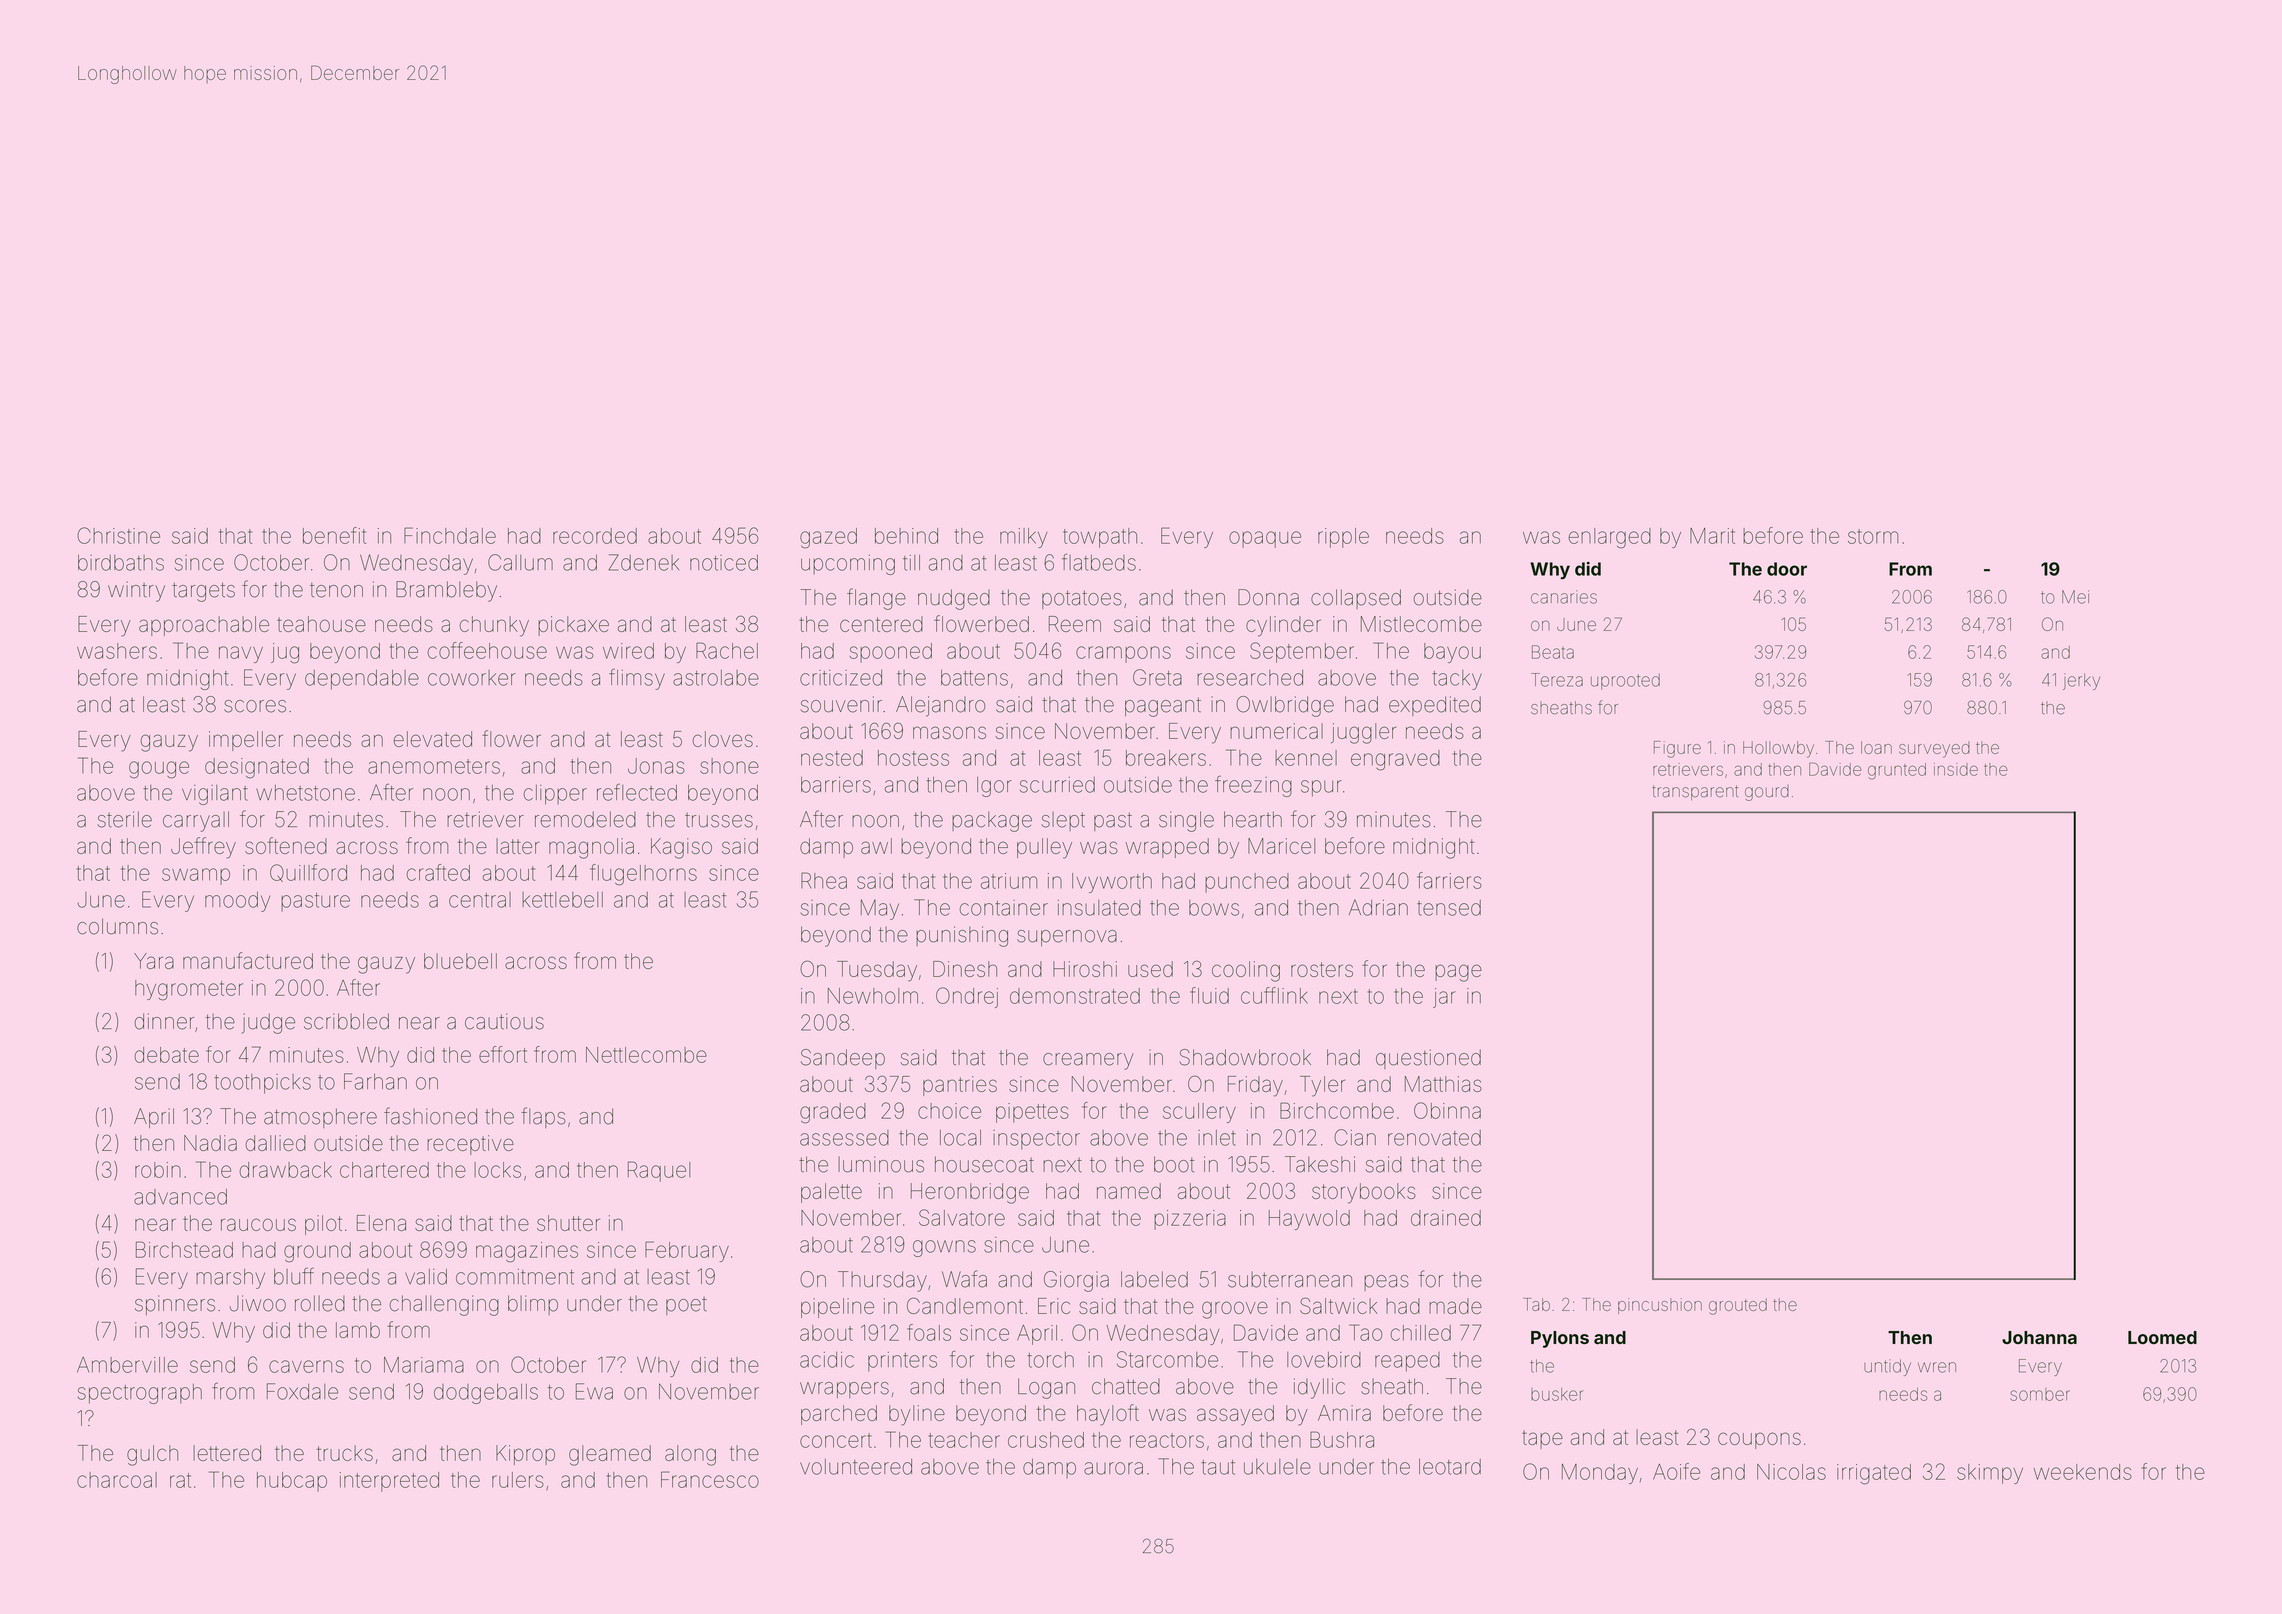  Describe the element at coordinates (317, 1252) in the page. I see `ground` at that location.
